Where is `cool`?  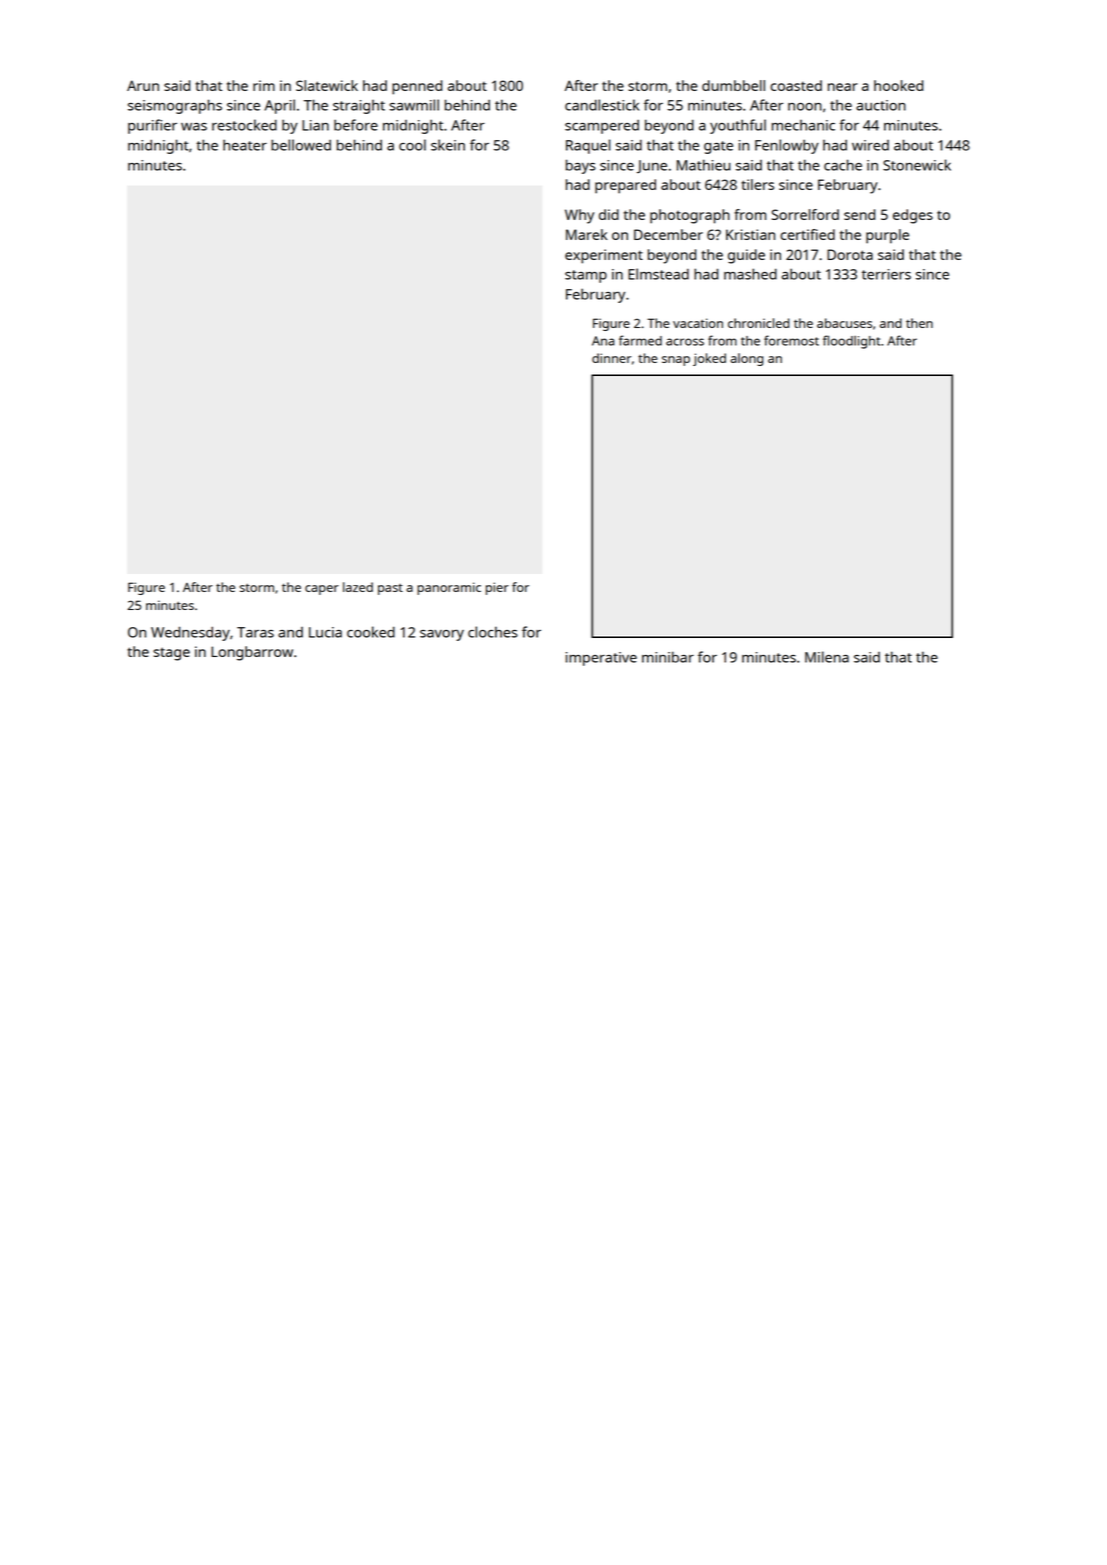
cool is located at coordinates (412, 145).
